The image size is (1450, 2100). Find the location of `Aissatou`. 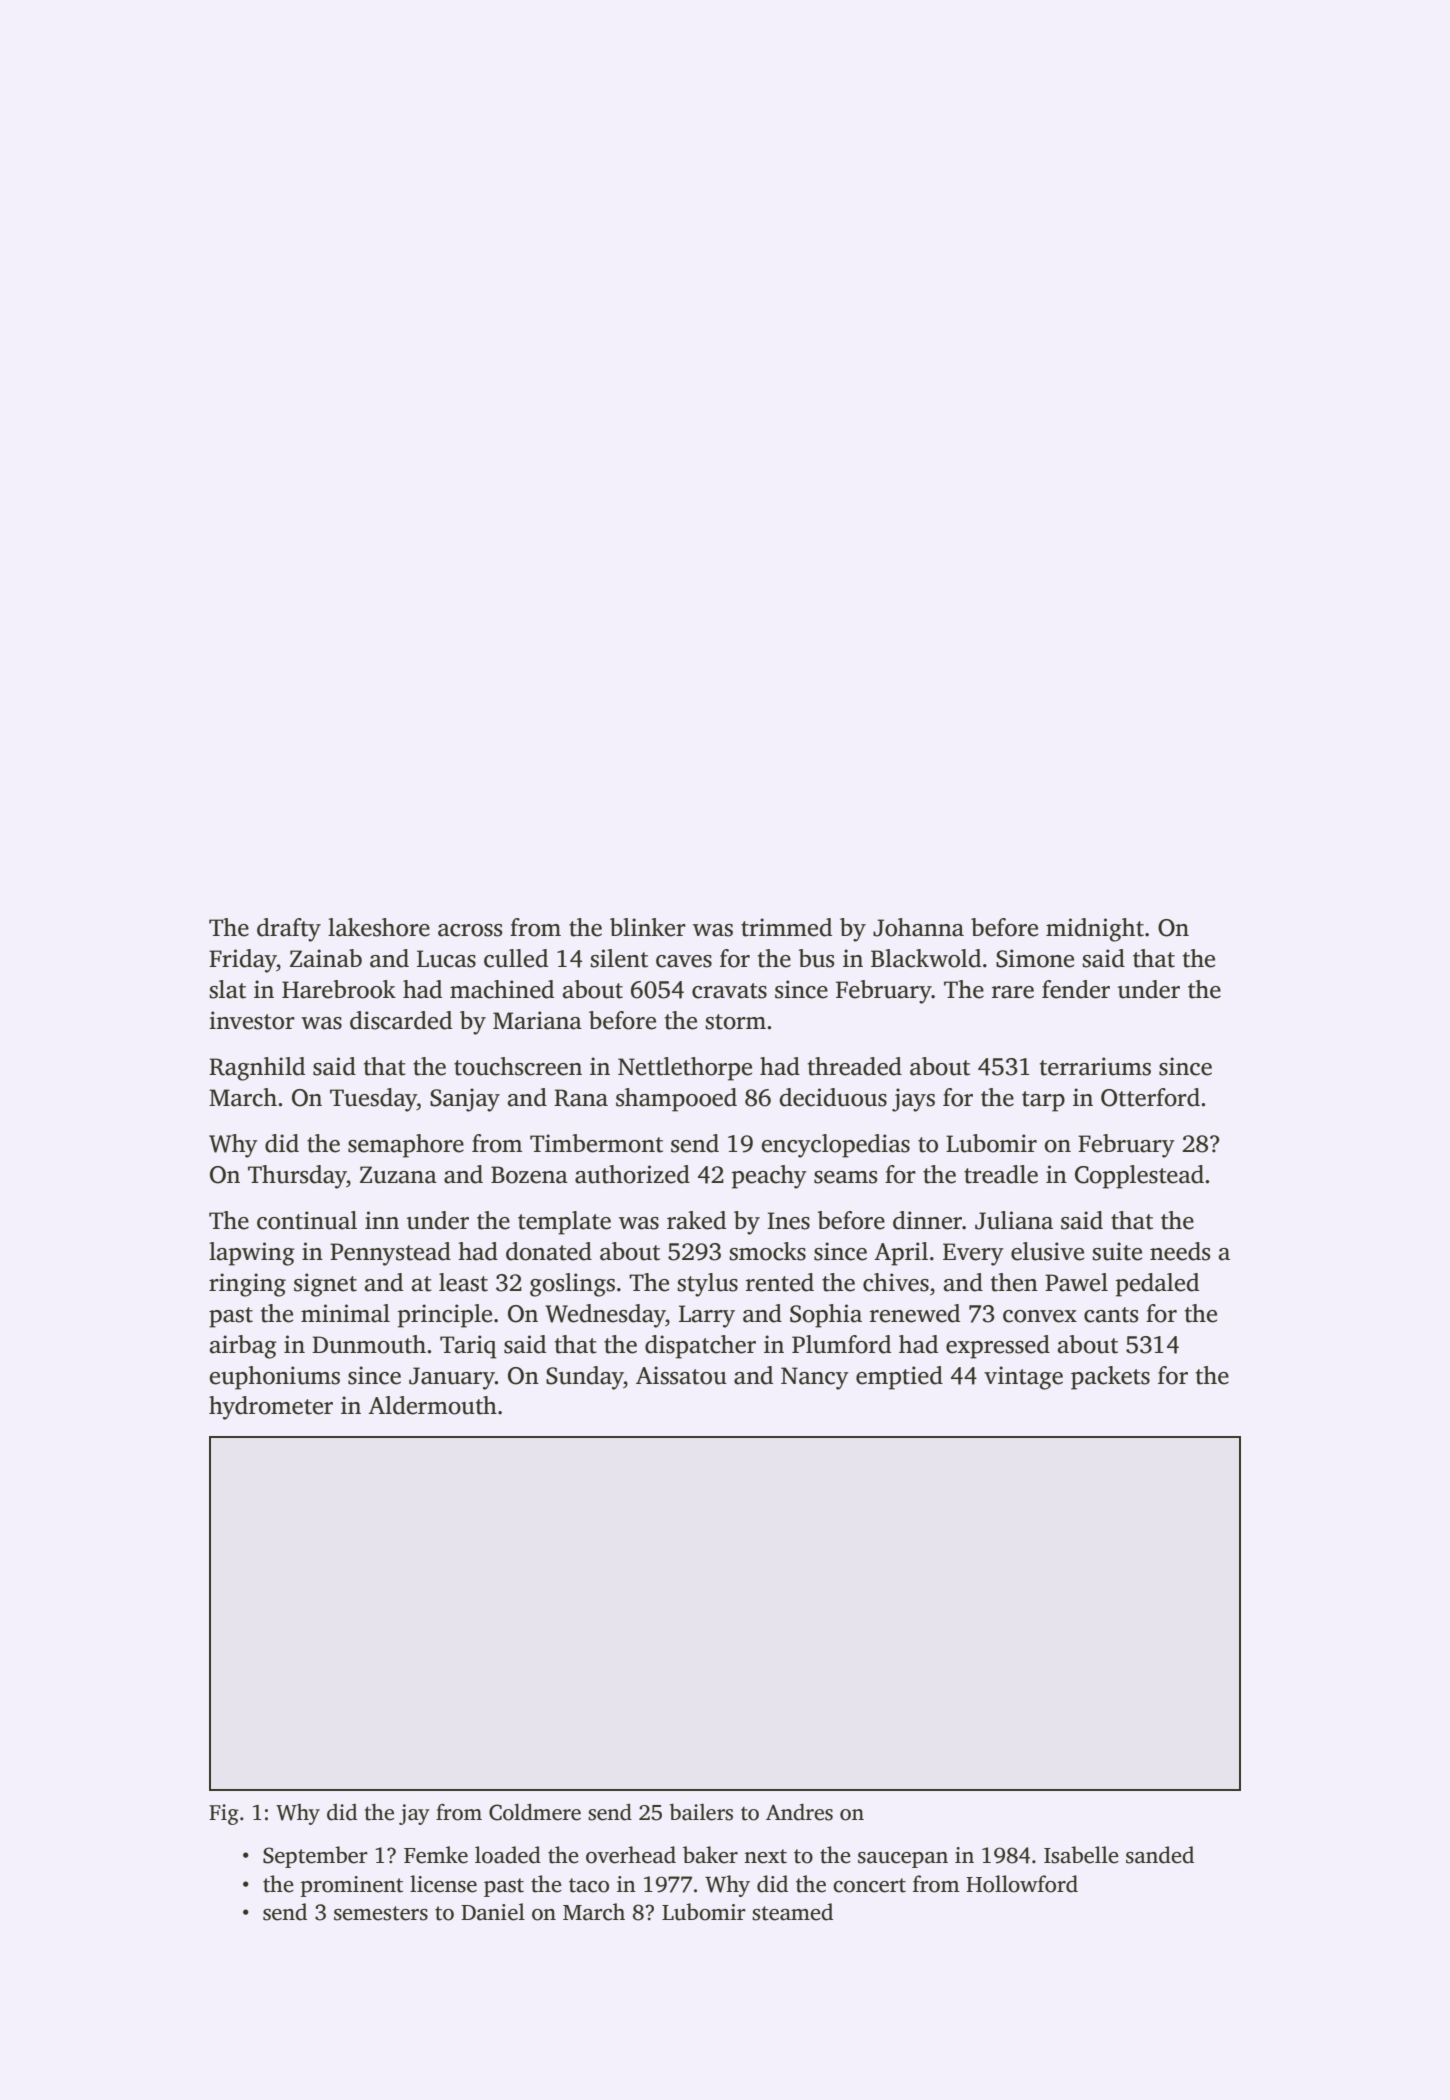

Aissatou is located at coordinates (681, 1375).
